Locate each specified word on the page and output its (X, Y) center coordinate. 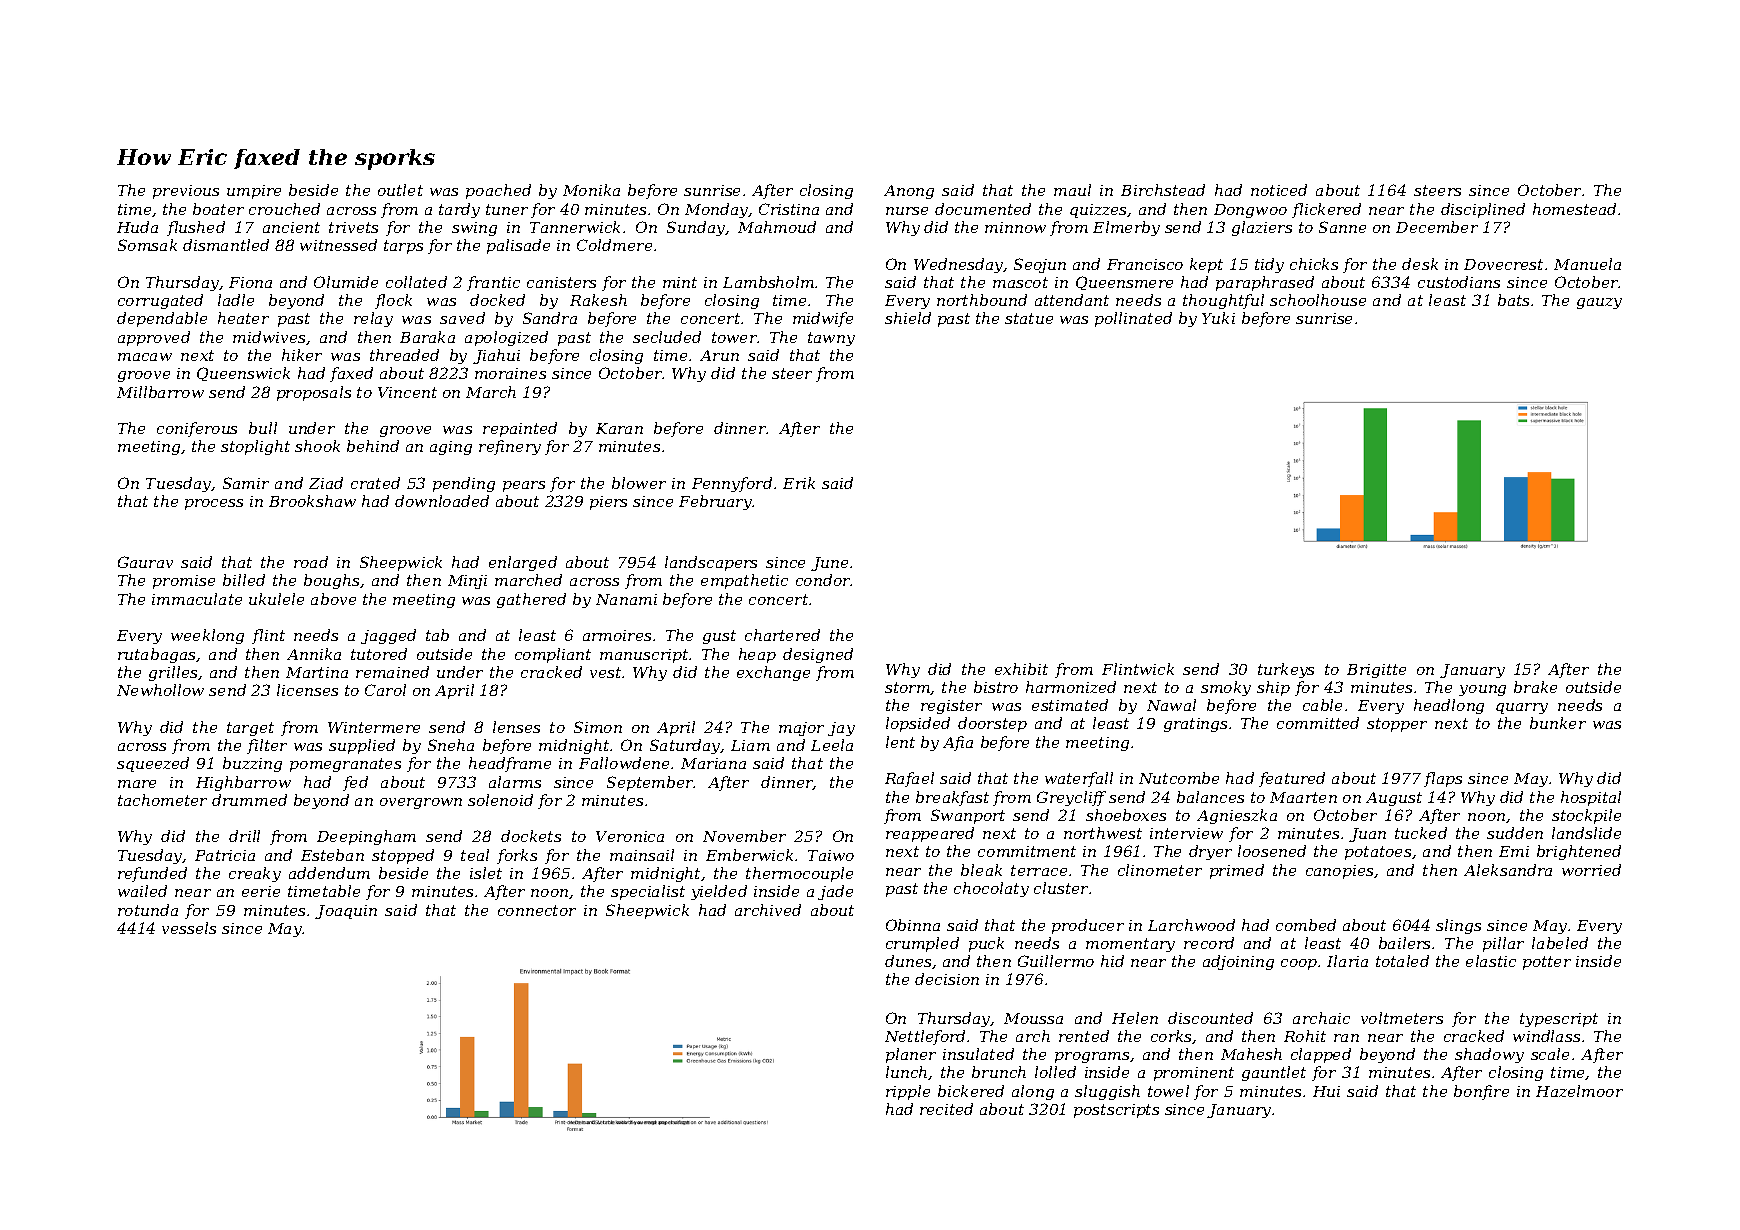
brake (1535, 687)
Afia (958, 743)
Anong (909, 192)
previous (186, 192)
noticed (1279, 190)
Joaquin (346, 912)
